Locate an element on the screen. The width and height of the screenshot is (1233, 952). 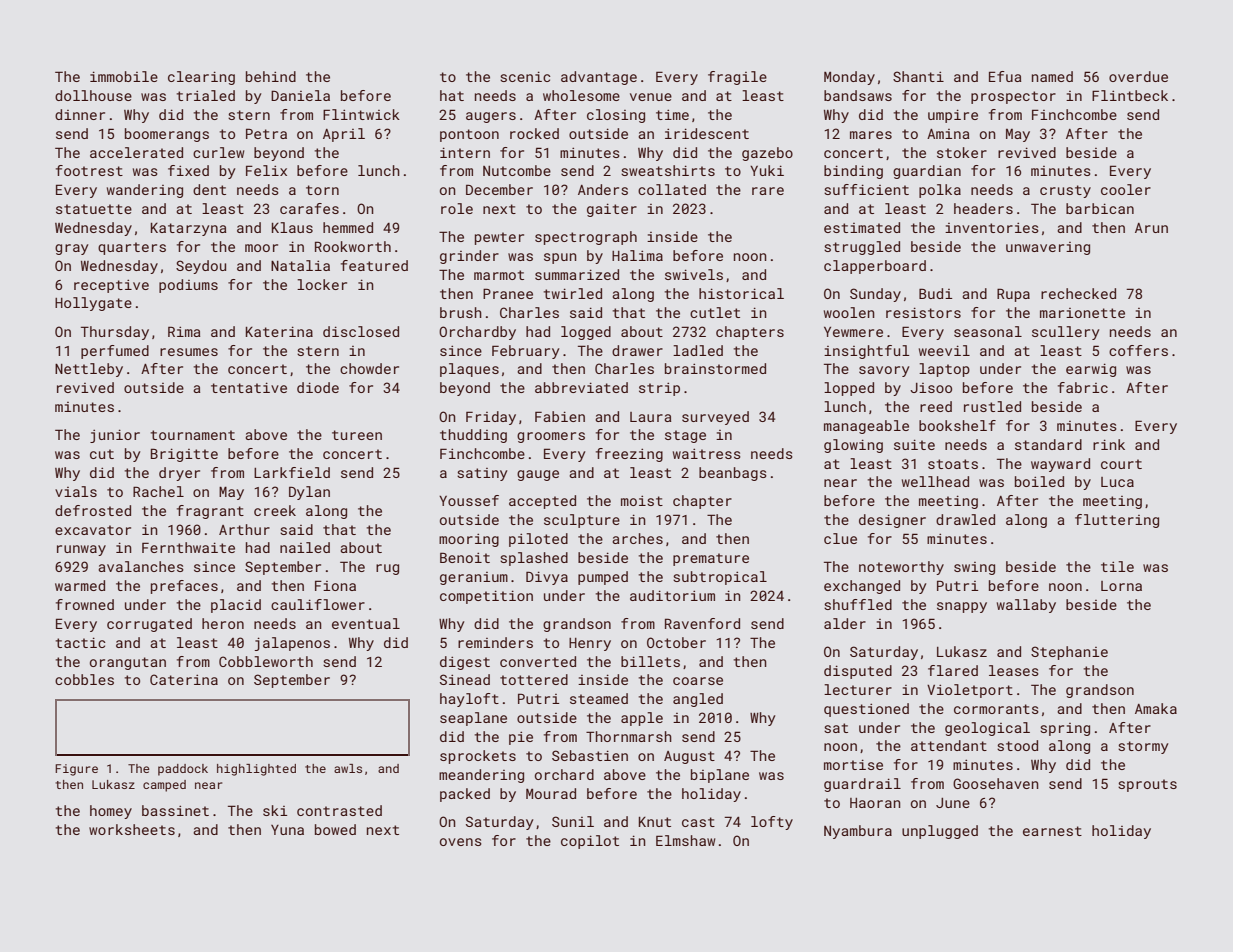
fabric is located at coordinates (1083, 387).
